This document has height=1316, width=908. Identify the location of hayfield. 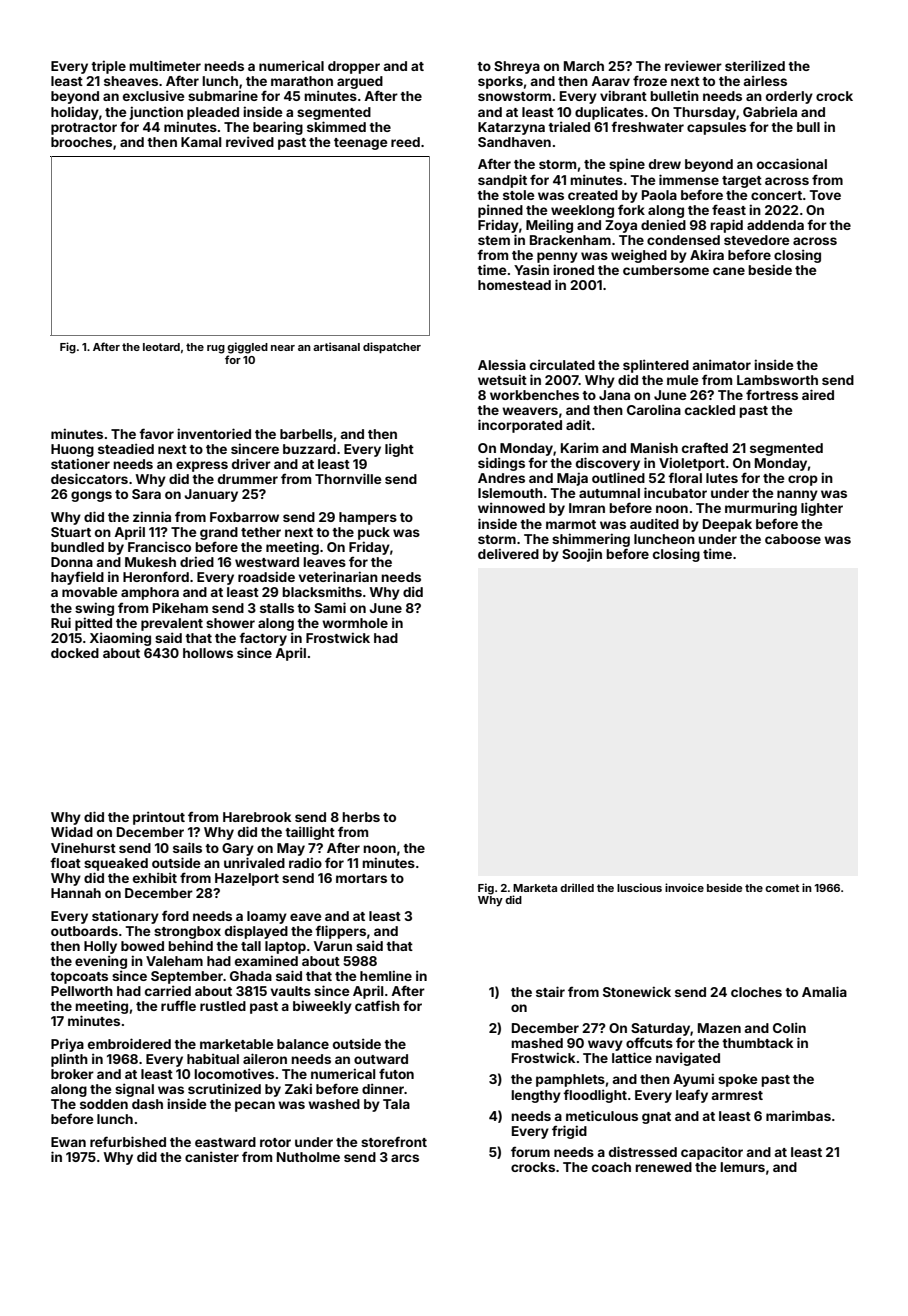
(77, 578).
